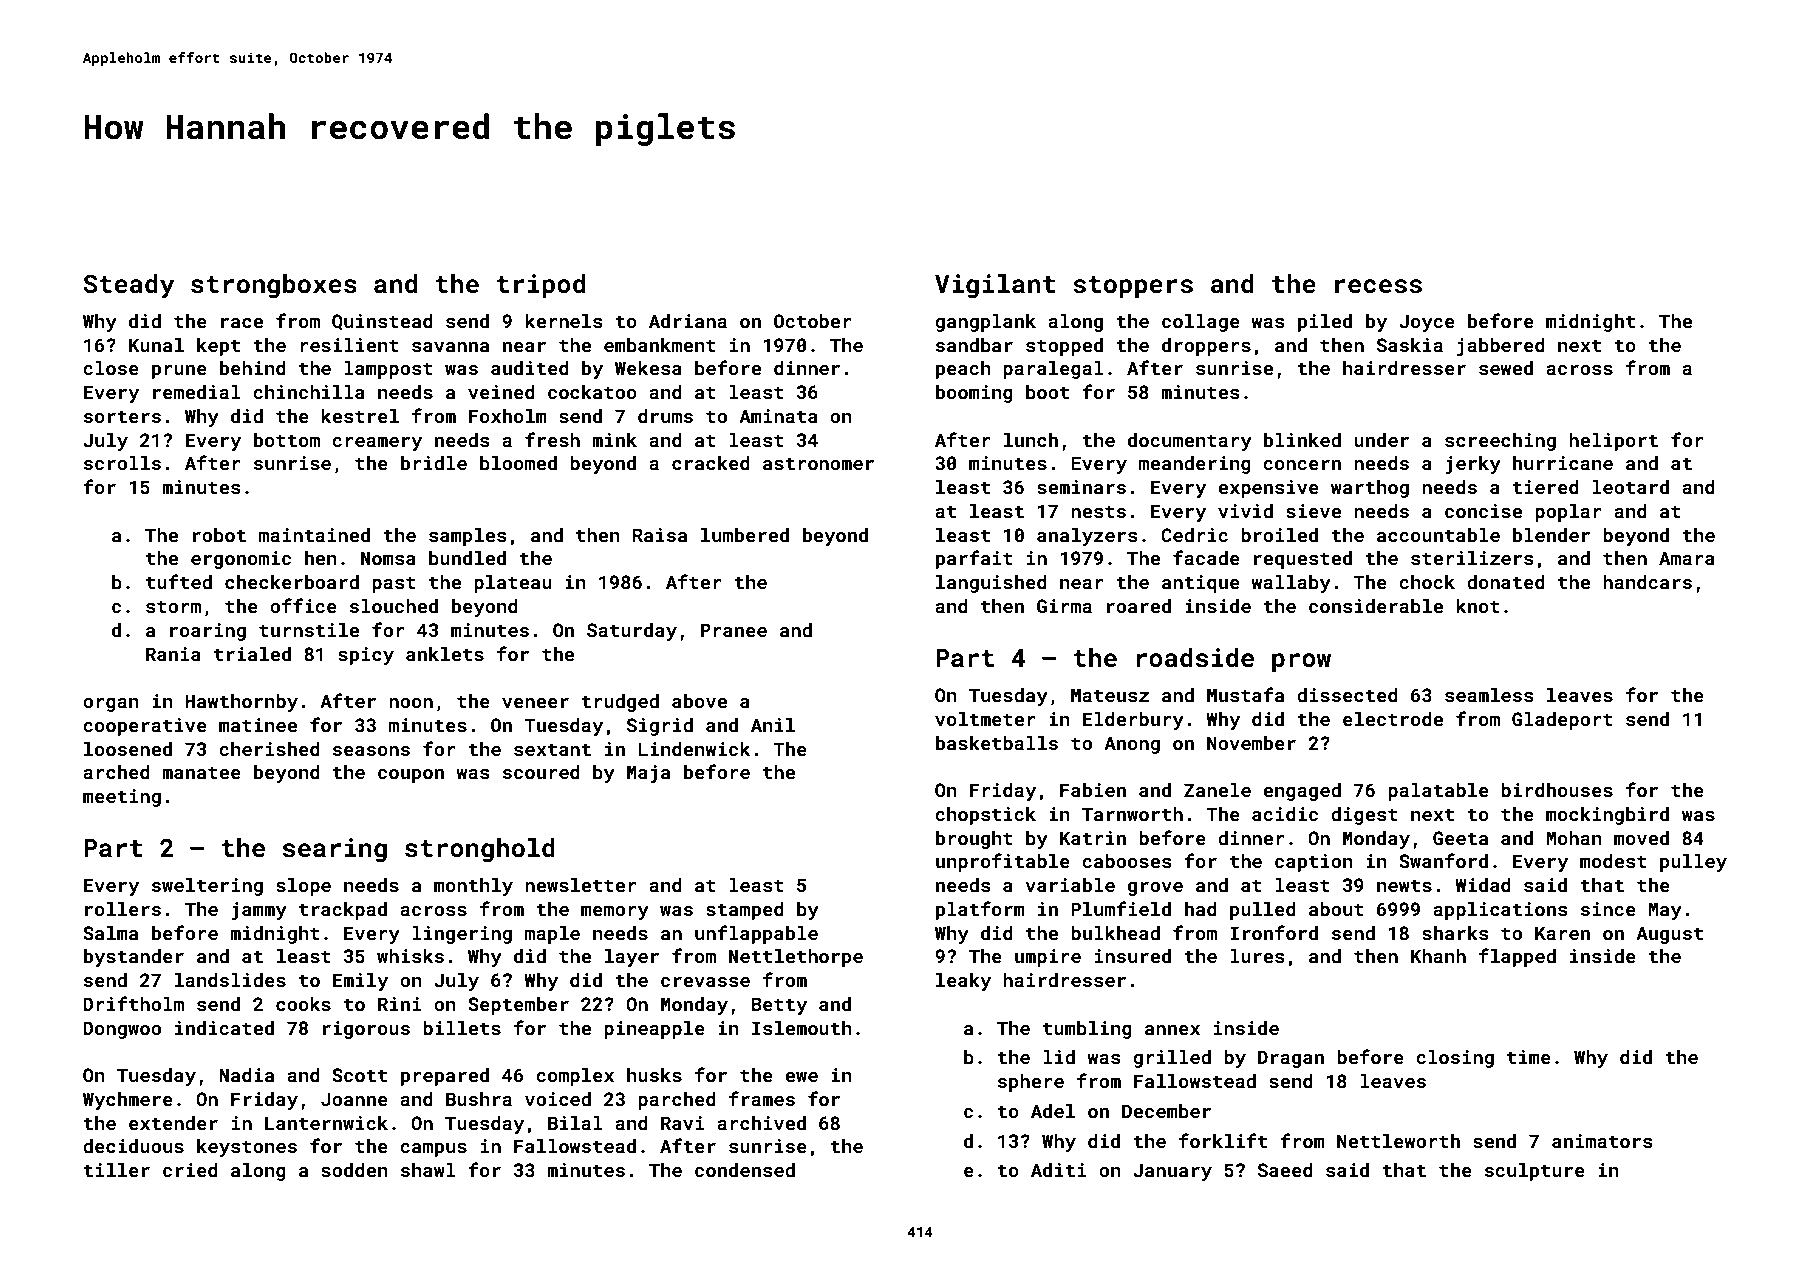 This image has width=1815, height=1283. I want to click on parfait, so click(974, 559).
